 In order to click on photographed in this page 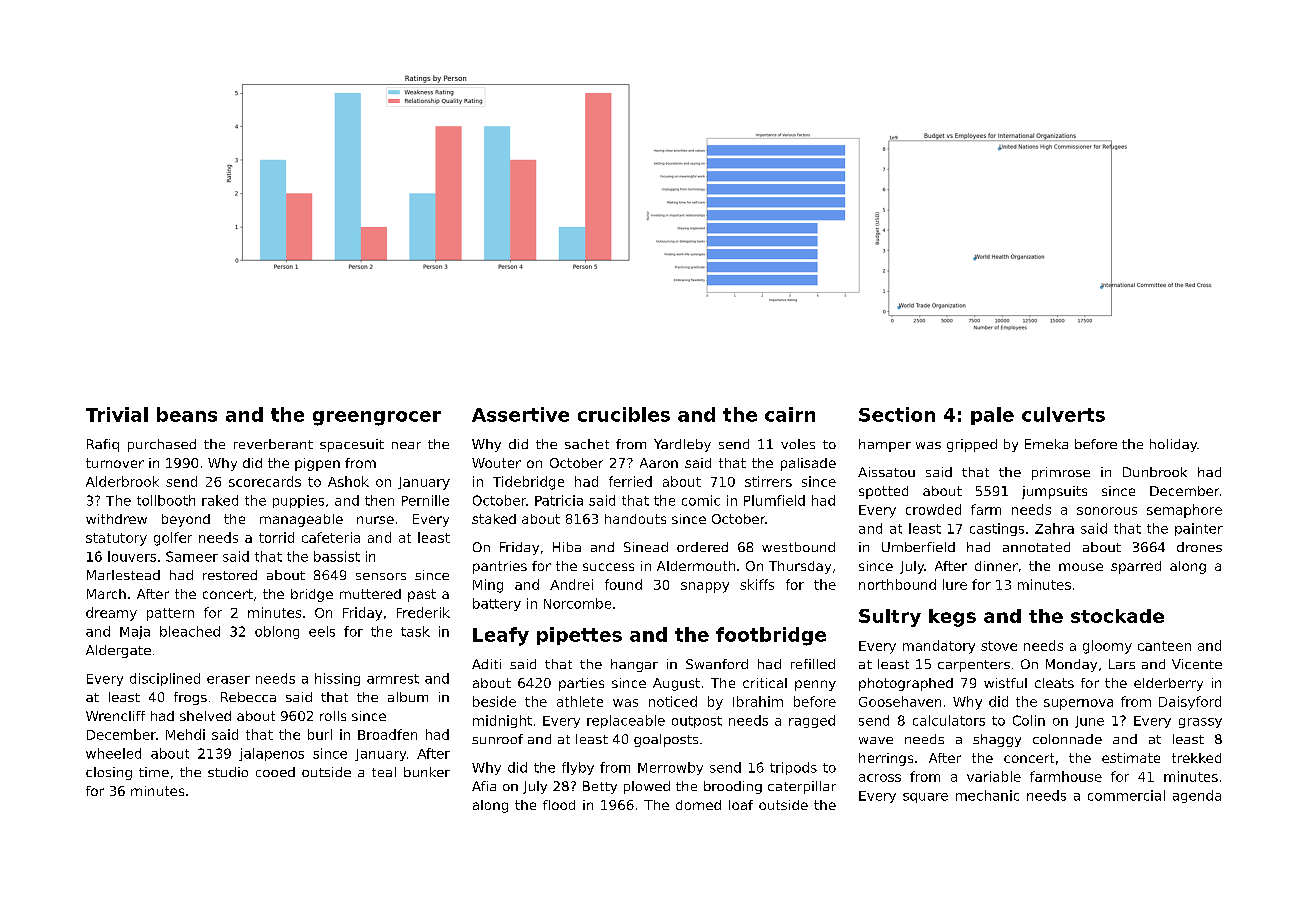, I will do `click(906, 684)`.
